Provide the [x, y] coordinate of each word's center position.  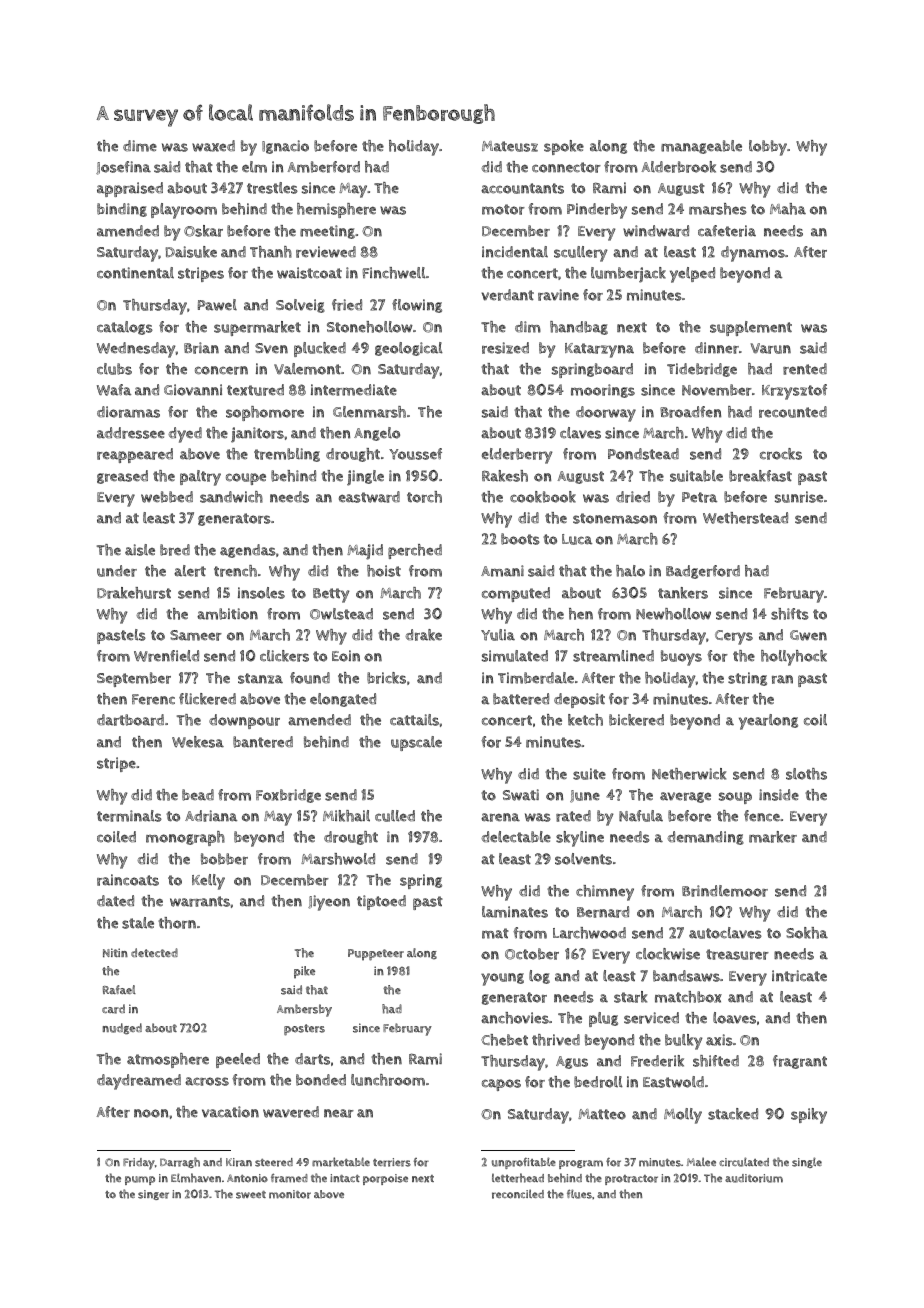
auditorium [754, 1178]
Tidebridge [702, 370]
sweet [251, 1195]
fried [347, 305]
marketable [341, 1162]
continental [135, 273]
